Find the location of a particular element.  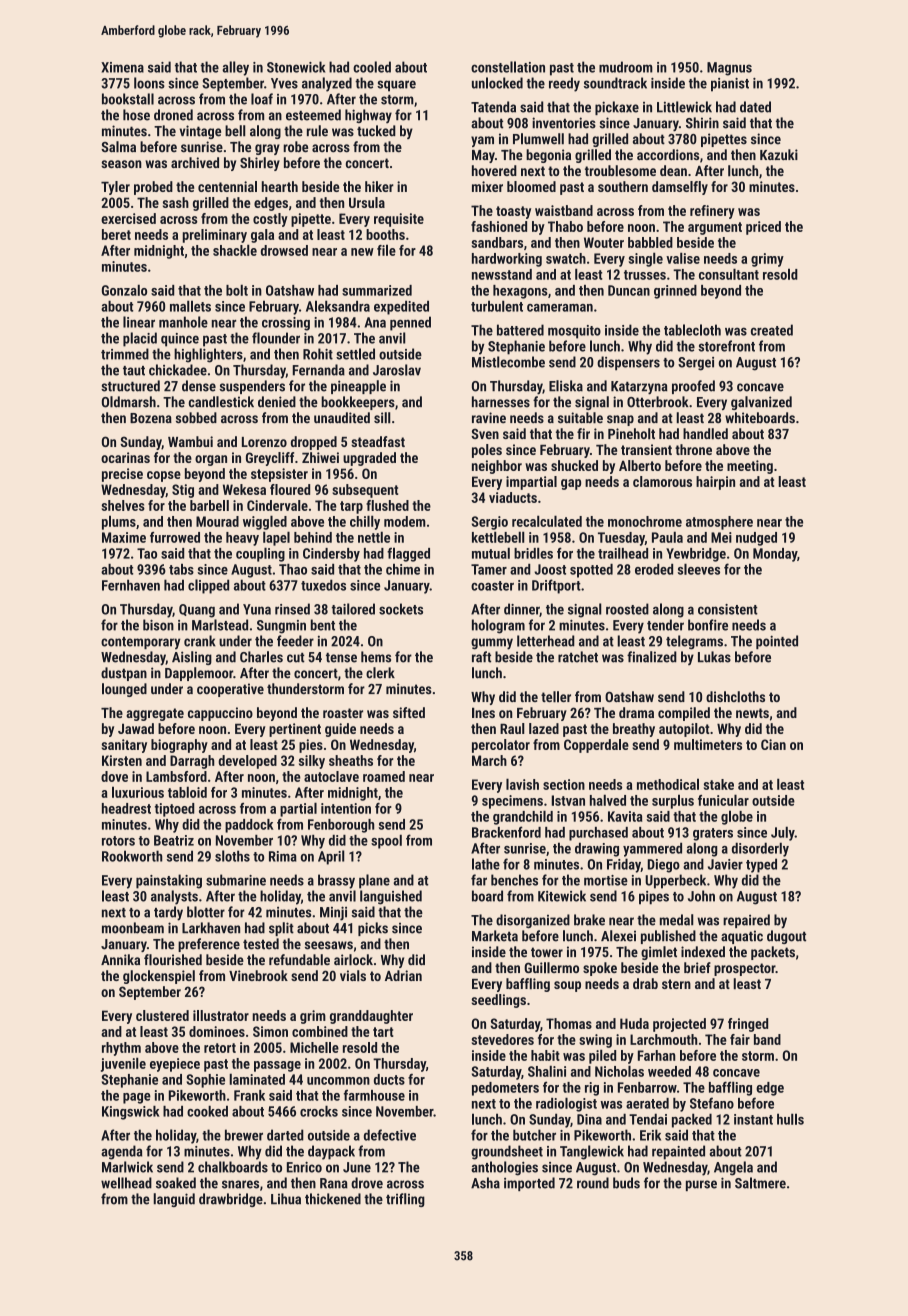

drawbridge is located at coordinates (231, 1200).
